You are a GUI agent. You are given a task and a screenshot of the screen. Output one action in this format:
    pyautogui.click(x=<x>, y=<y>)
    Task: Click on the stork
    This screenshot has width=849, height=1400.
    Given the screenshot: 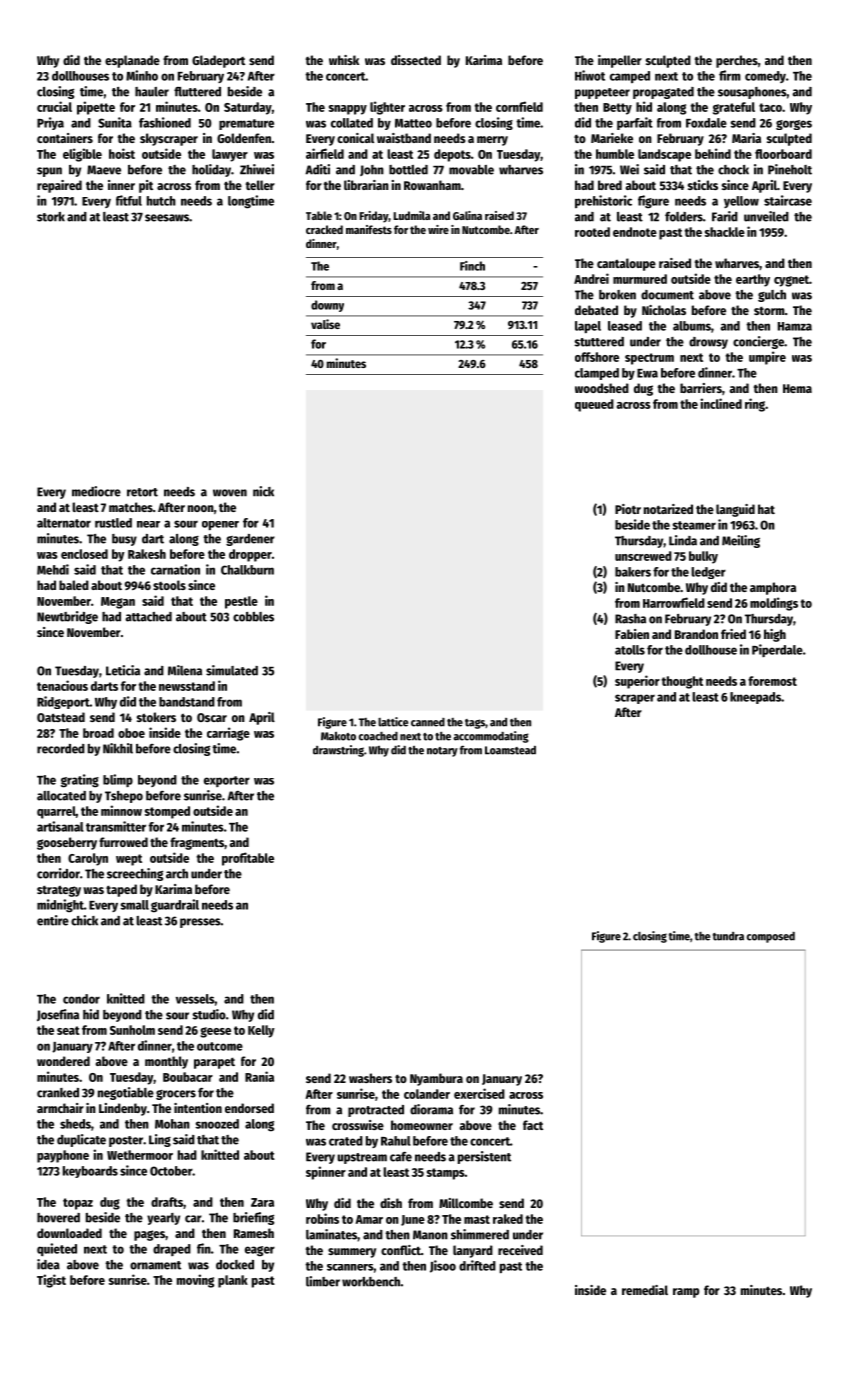 What is the action you would take?
    pyautogui.click(x=51, y=217)
